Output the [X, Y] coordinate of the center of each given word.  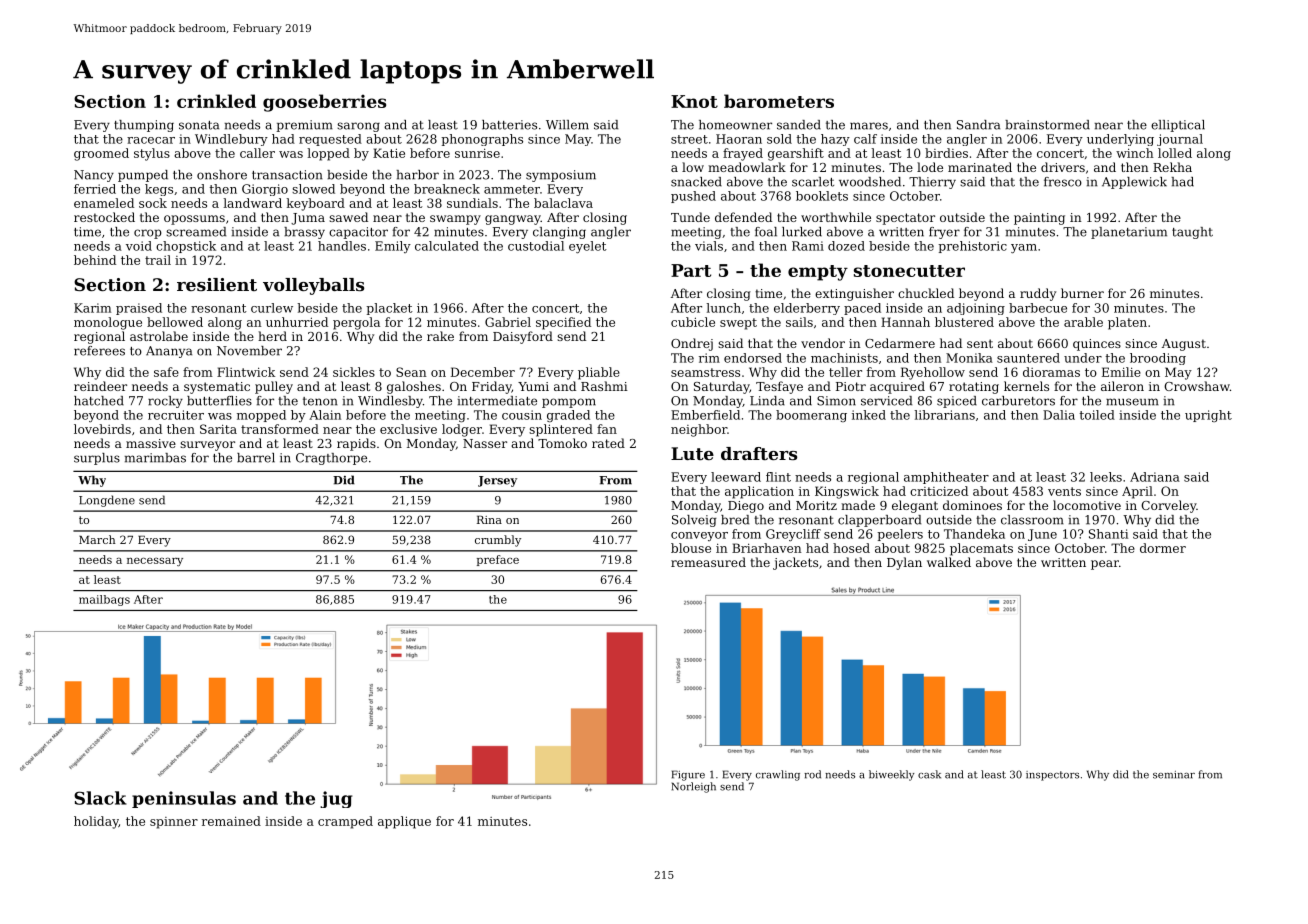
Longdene [107, 501]
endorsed [753, 358]
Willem [567, 125]
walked [949, 562]
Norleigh [694, 787]
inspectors [1052, 776]
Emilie [1121, 372]
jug [336, 799]
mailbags [104, 600]
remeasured [708, 562]
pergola [356, 323]
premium [304, 126]
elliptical [1178, 126]
